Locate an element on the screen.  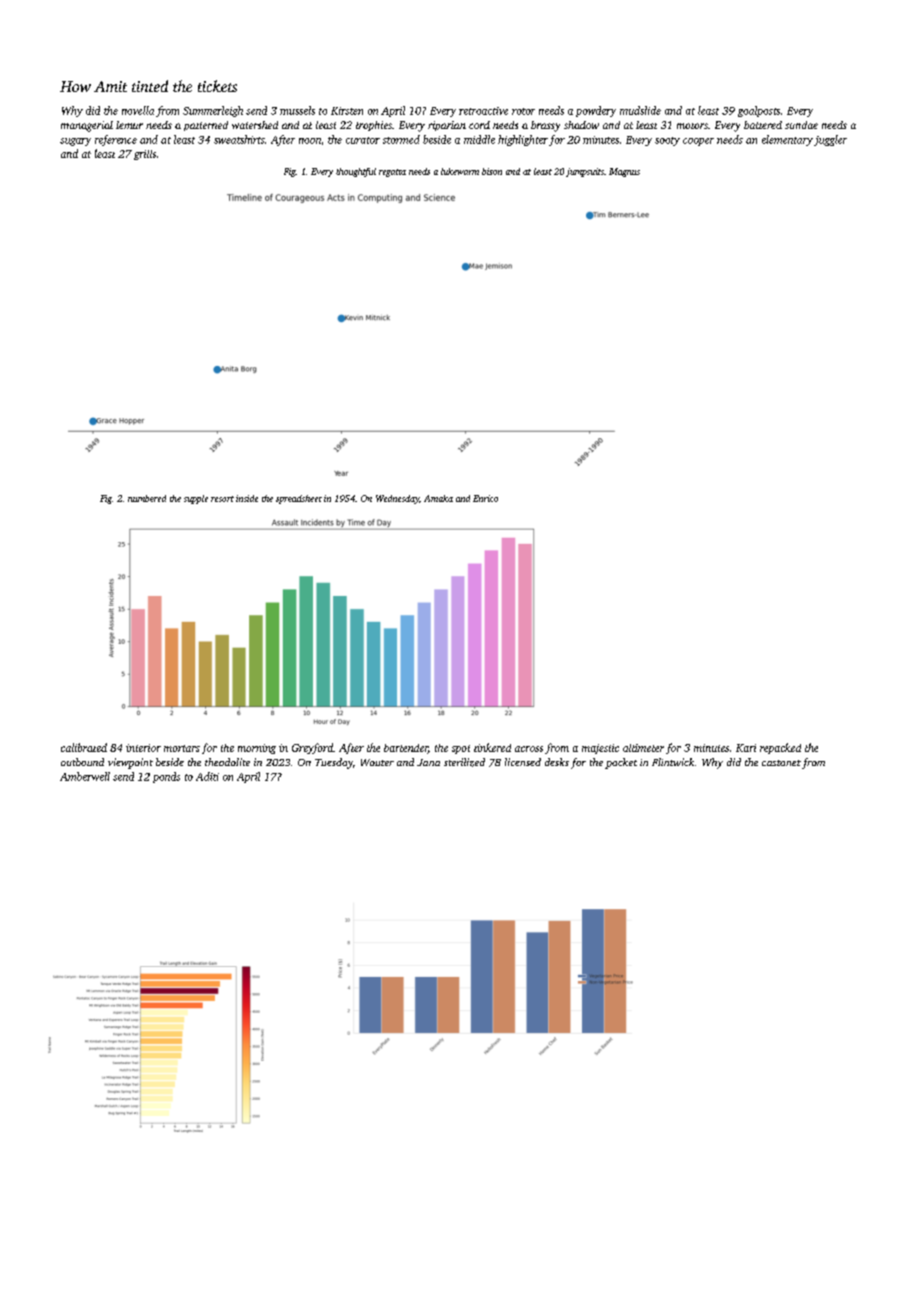
inside is located at coordinates (247, 498).
